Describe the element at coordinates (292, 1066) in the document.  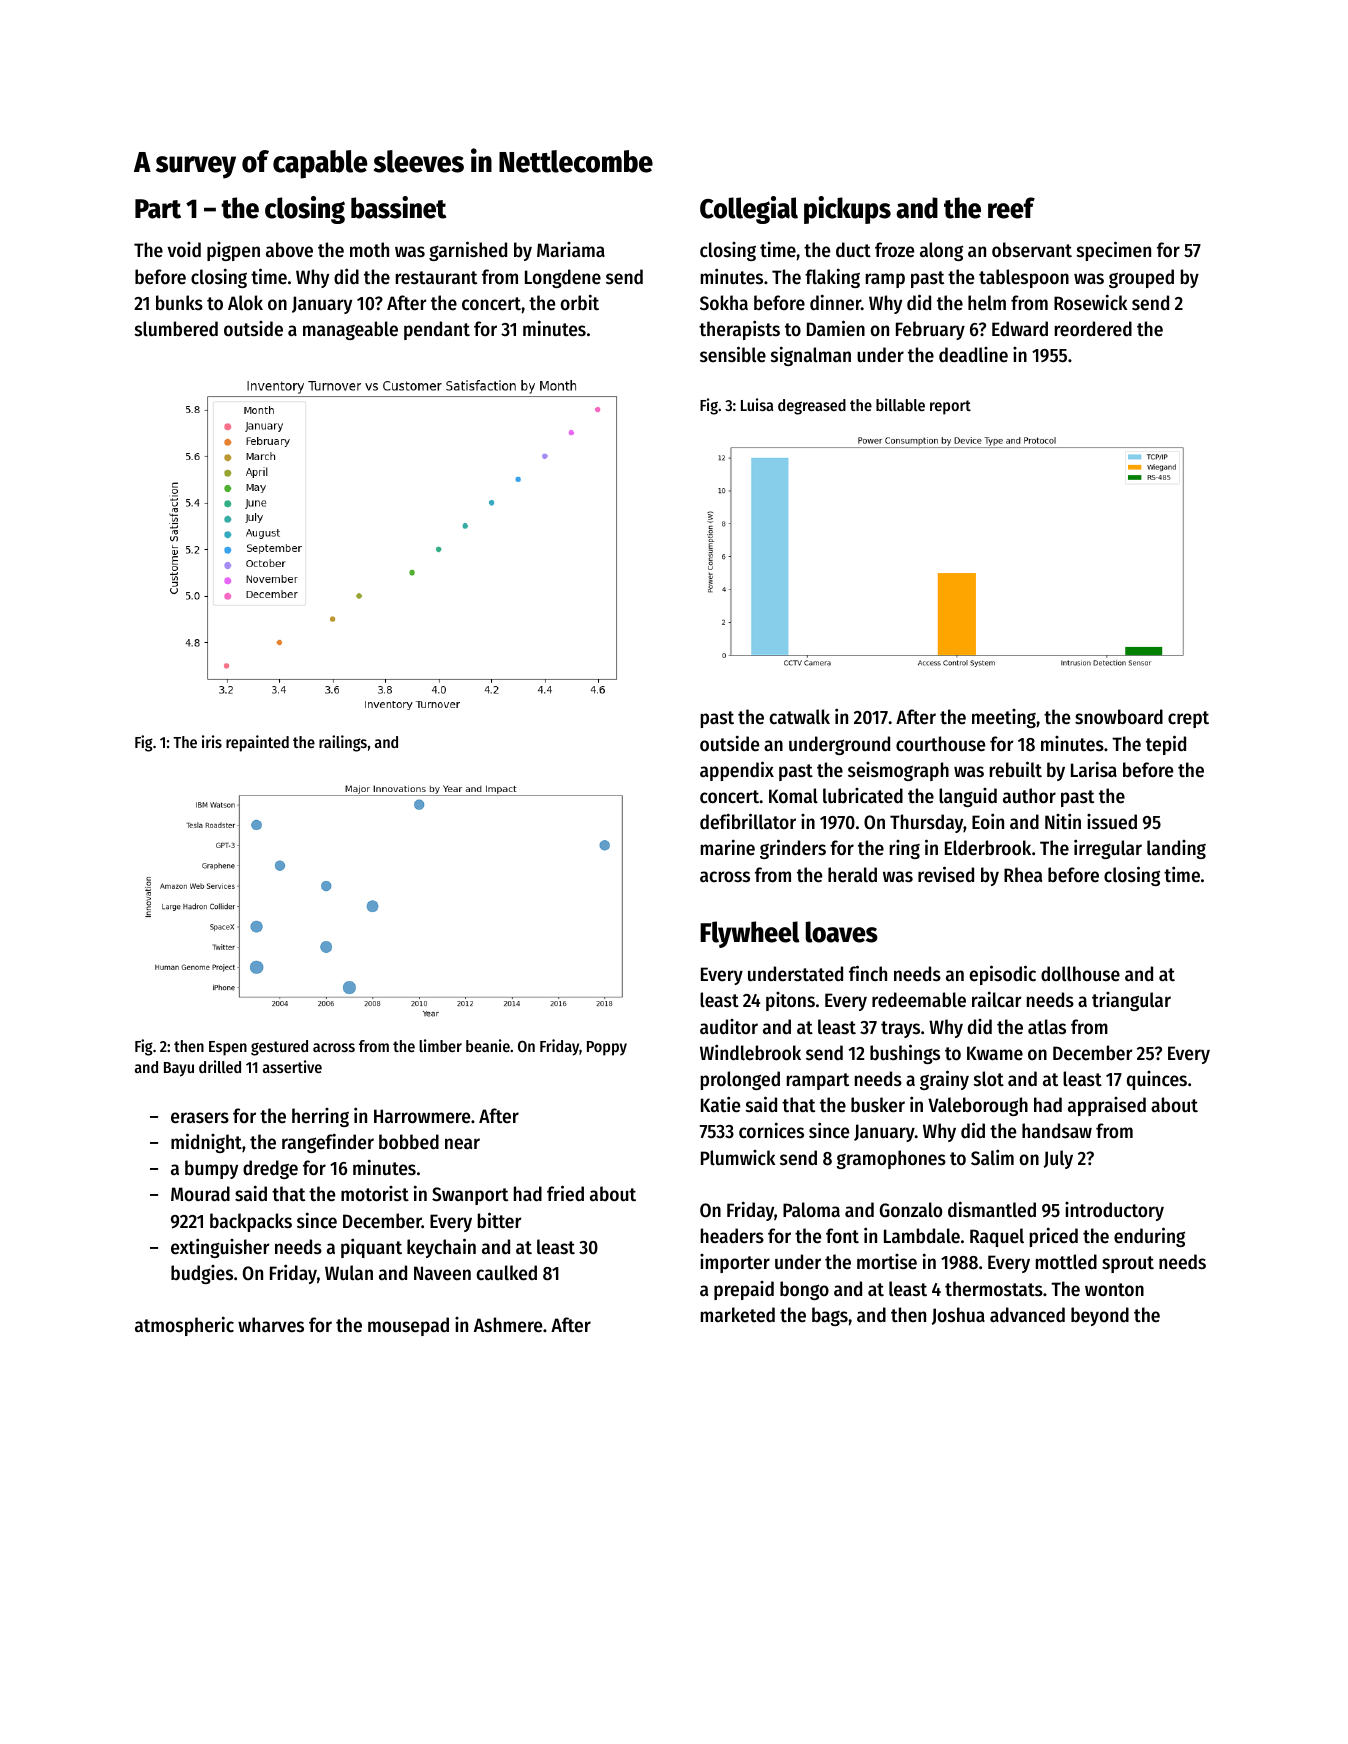
I see `assertive` at that location.
